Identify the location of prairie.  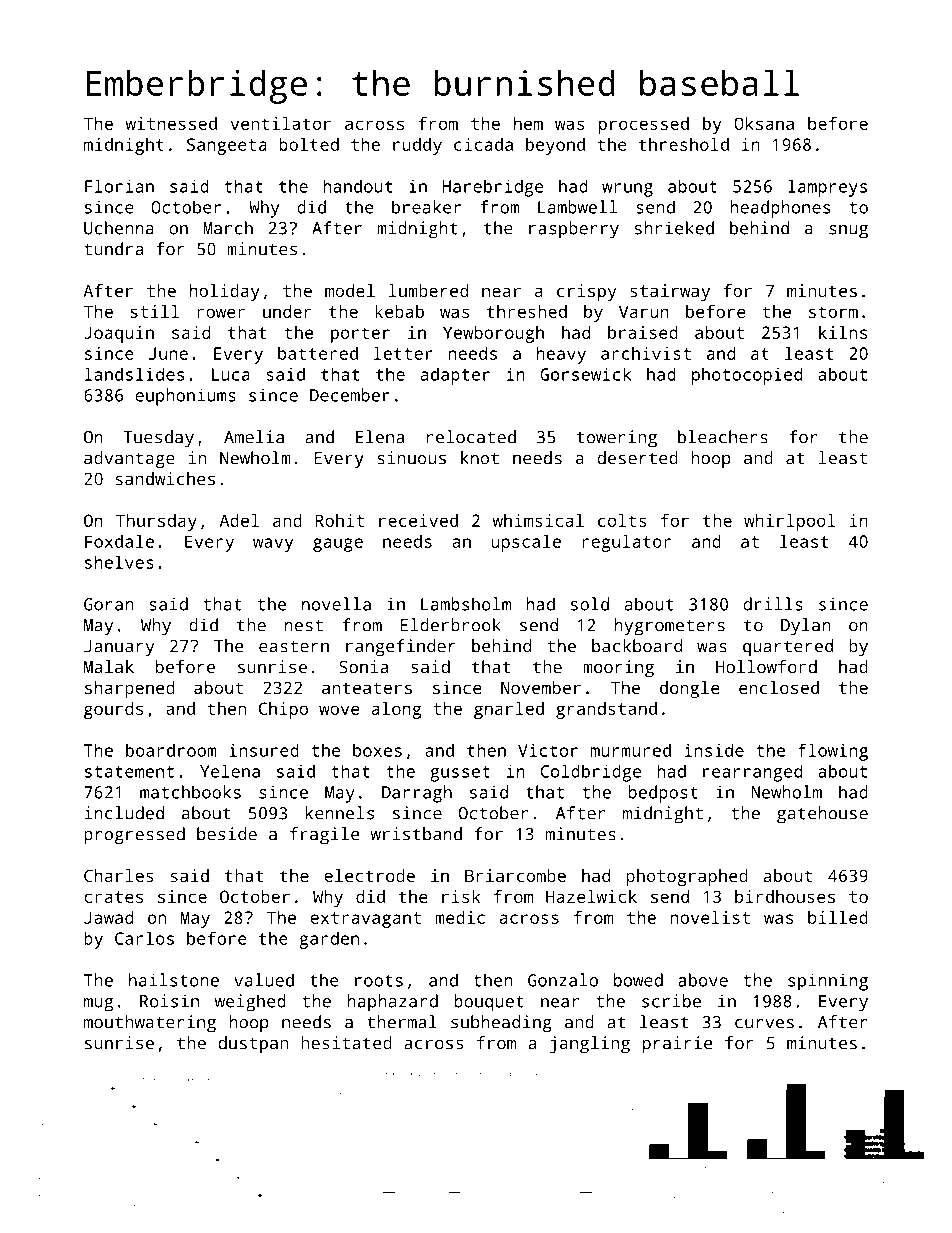
(677, 1045).
